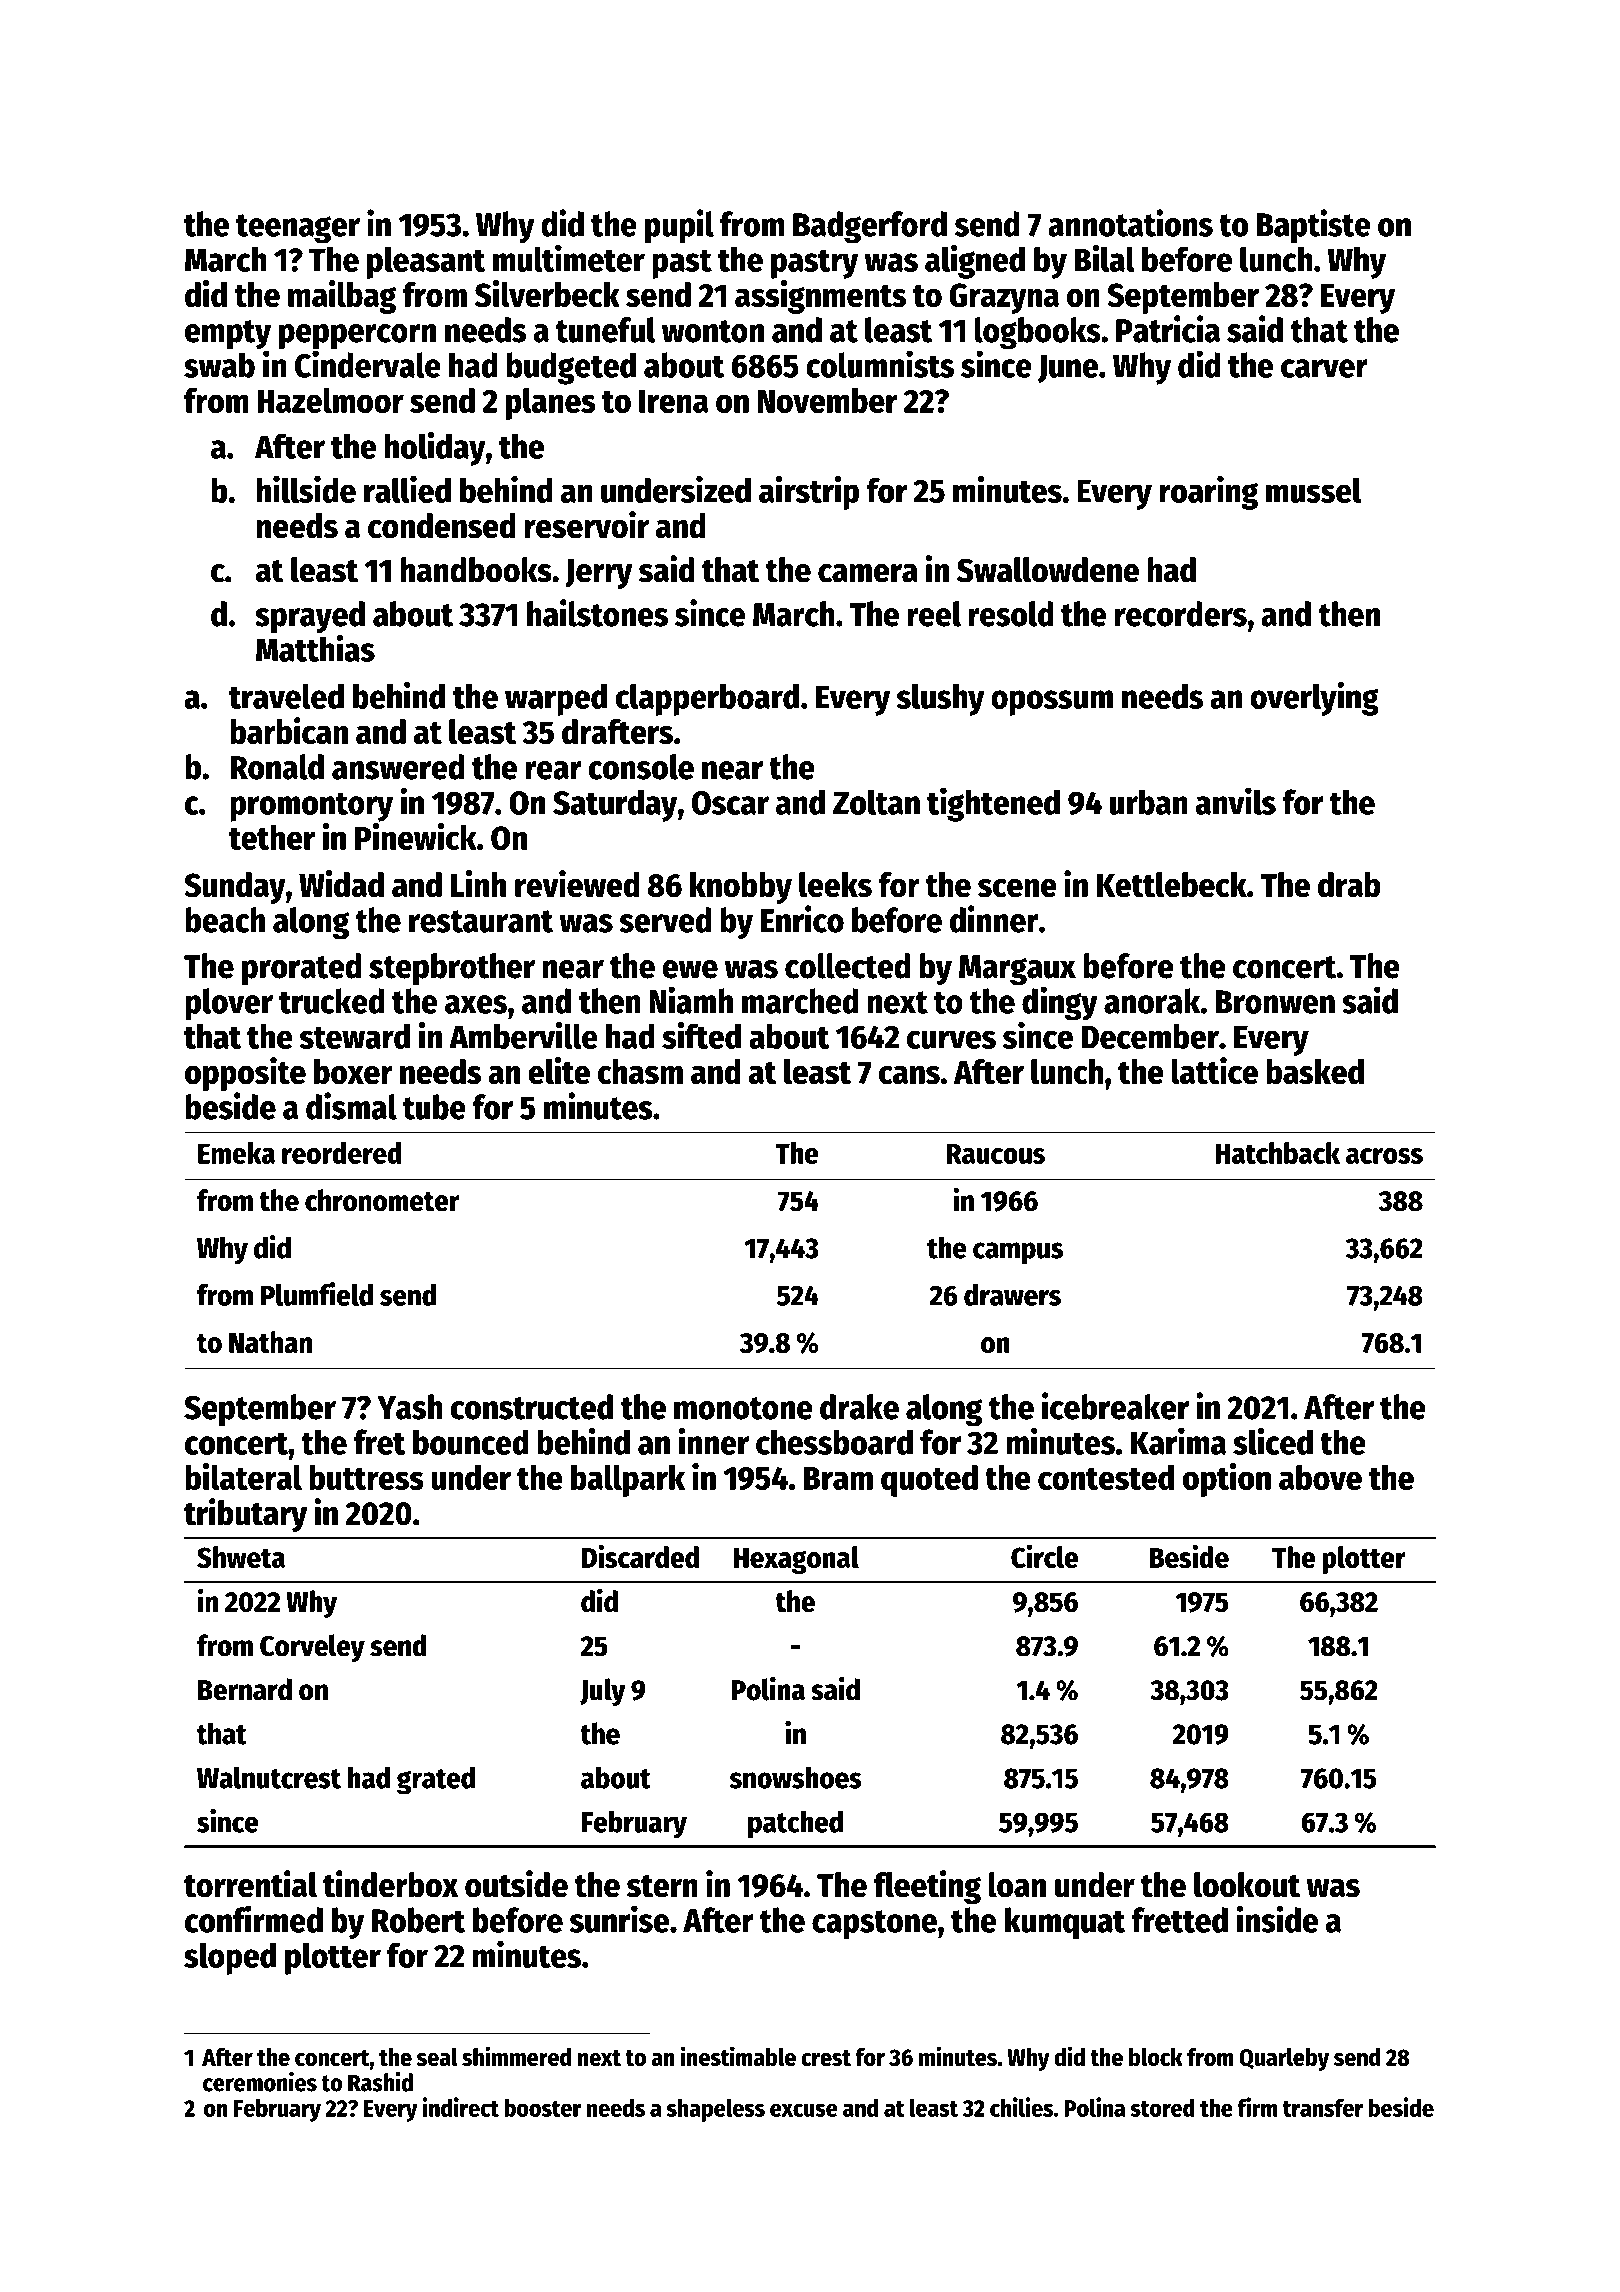 This screenshot has height=2292, width=1620. What do you see at coordinates (245, 1689) in the screenshot?
I see `Bernard` at bounding box center [245, 1689].
